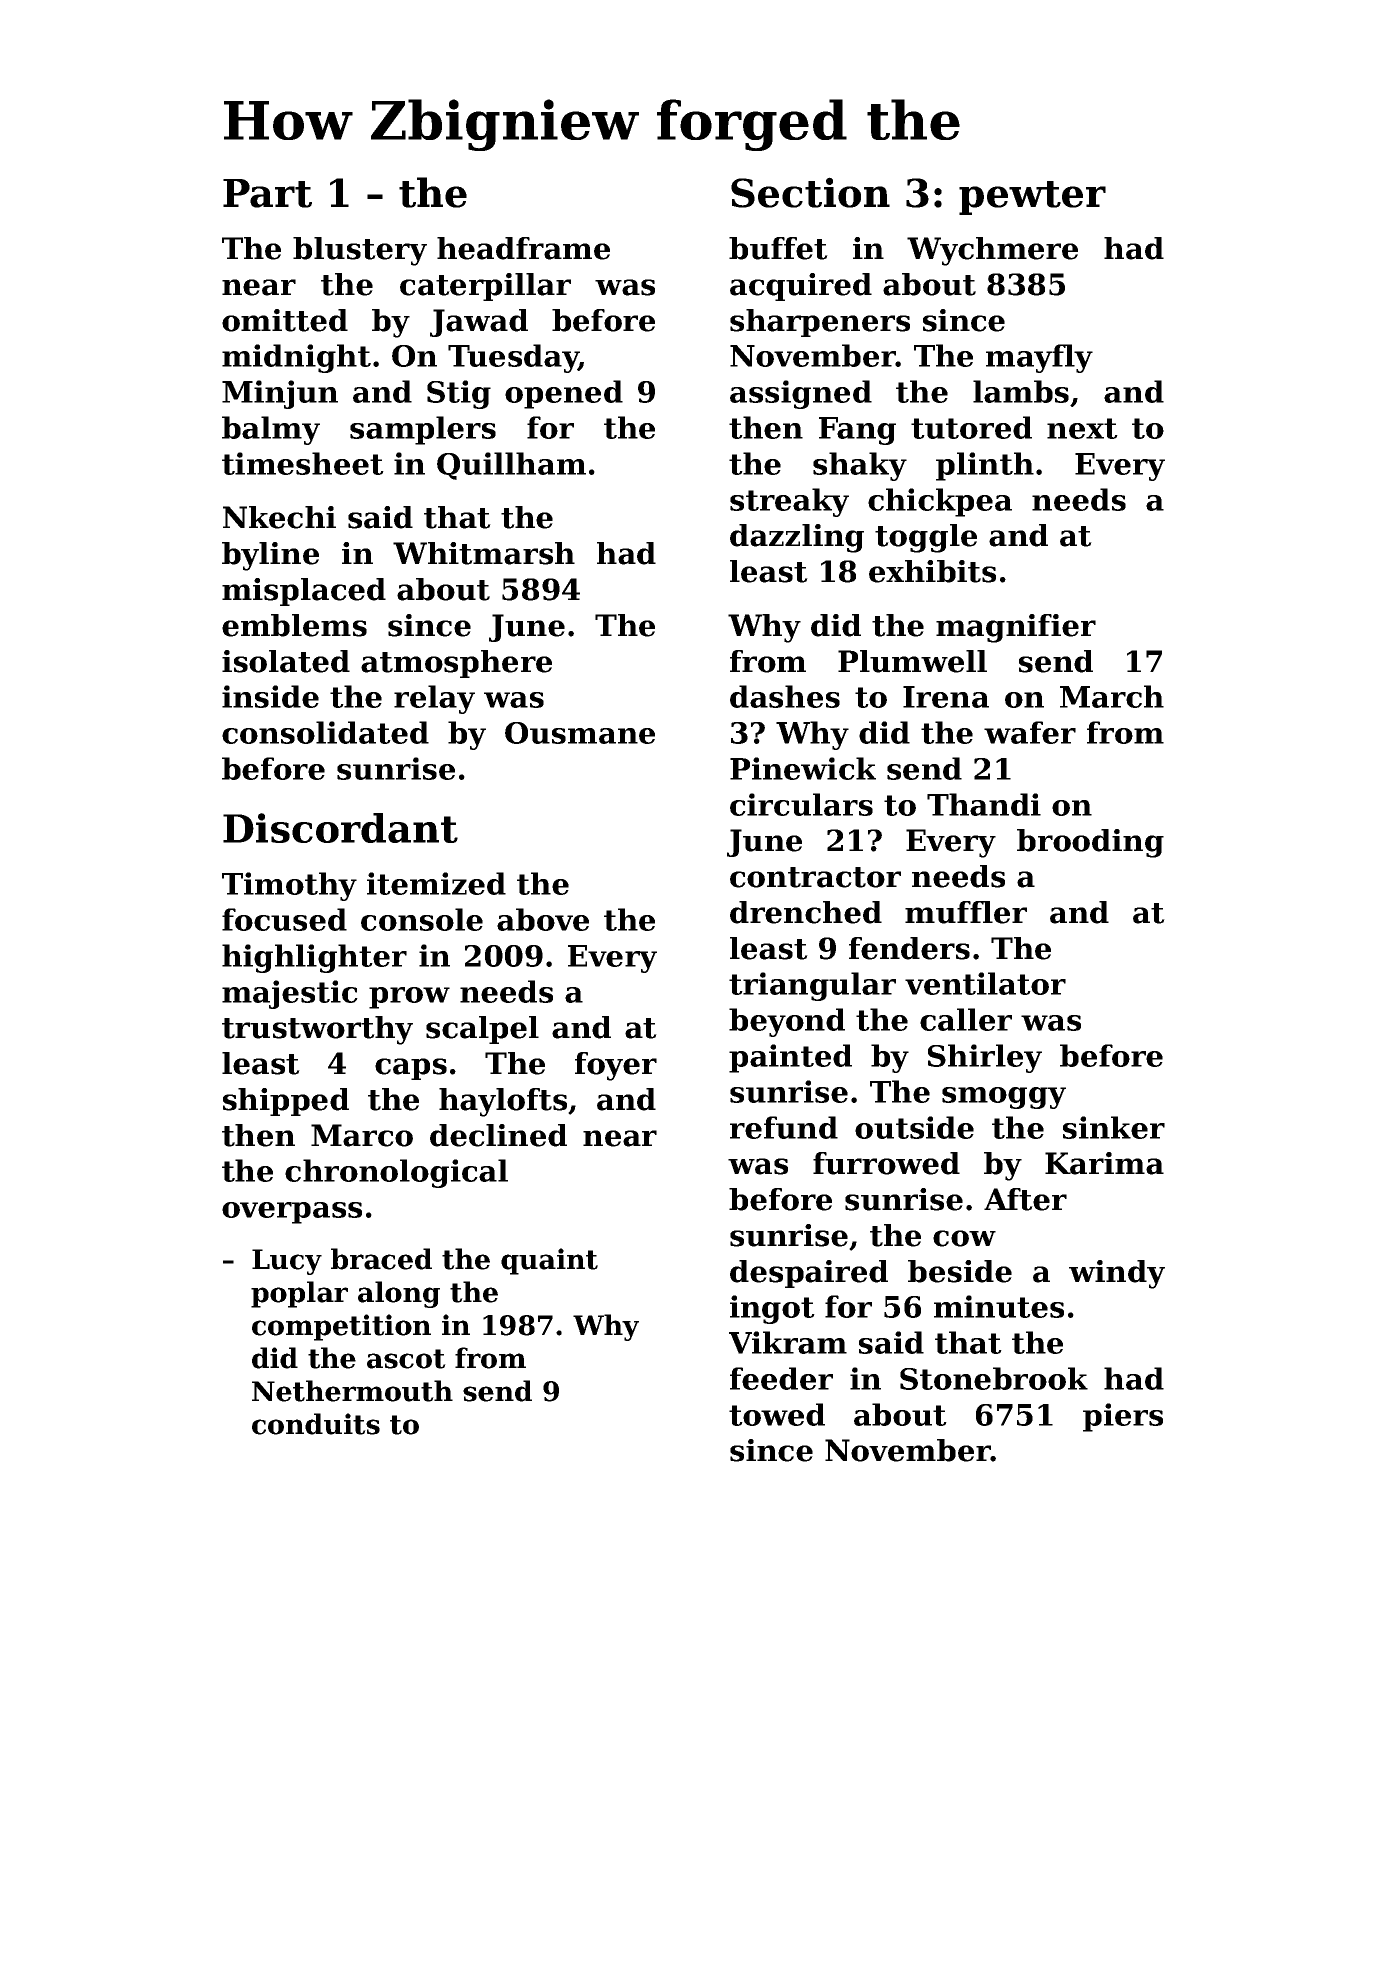 The width and height of the document is (1386, 1969). What do you see at coordinates (810, 192) in the document?
I see `Section` at bounding box center [810, 192].
